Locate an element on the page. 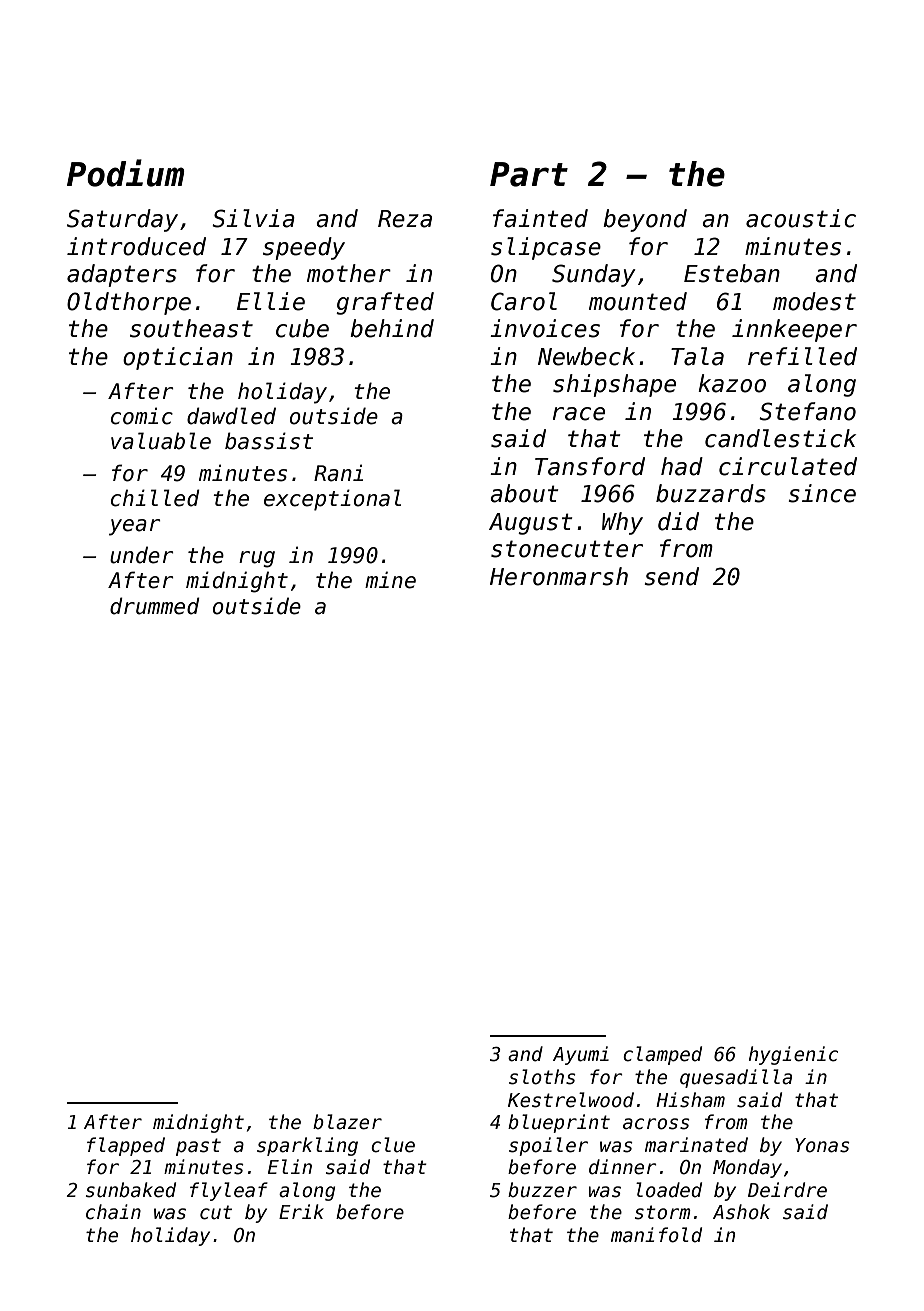 Image resolution: width=924 pixels, height=1311 pixels. flyleaf is located at coordinates (229, 1191).
